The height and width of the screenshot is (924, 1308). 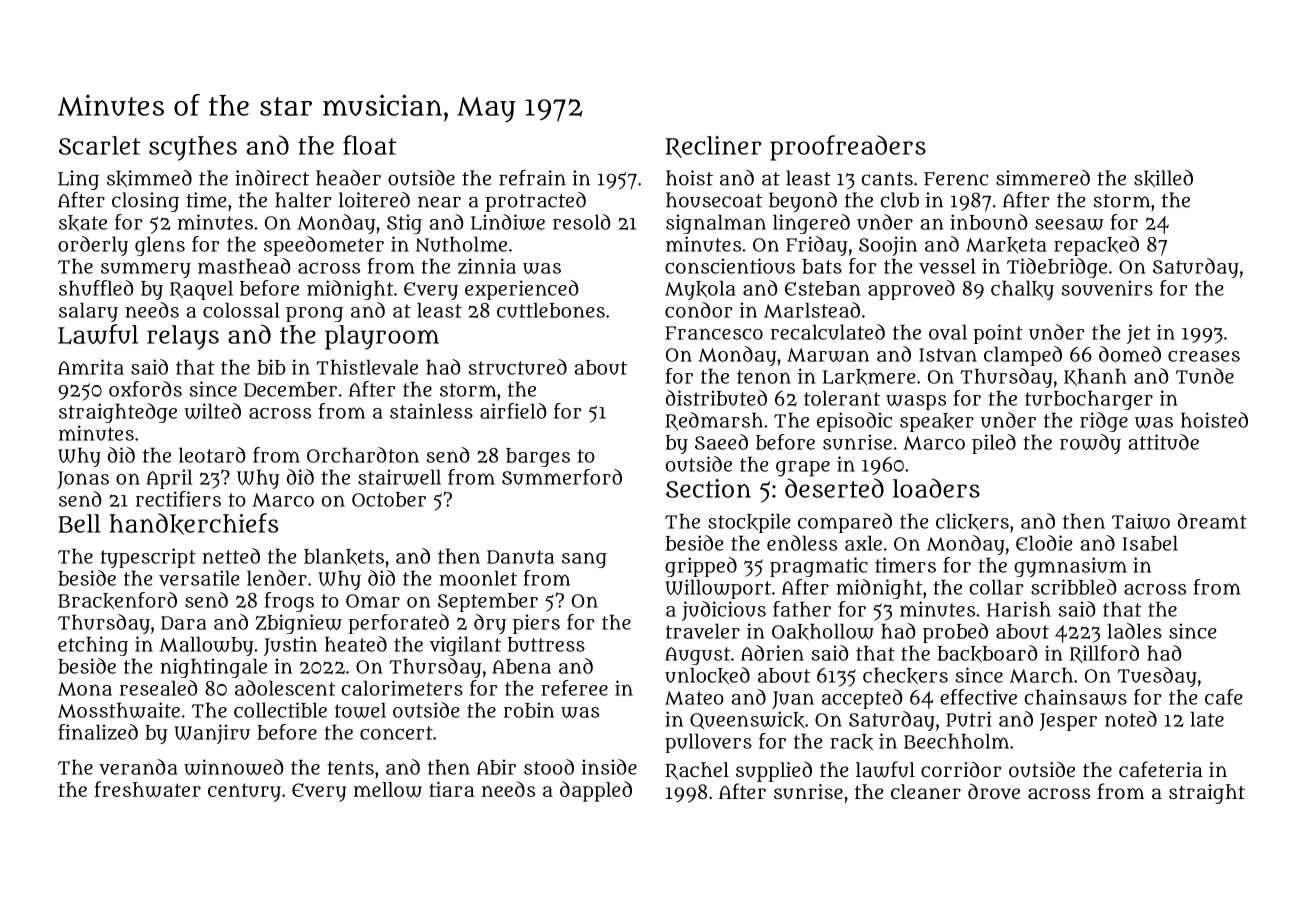 What do you see at coordinates (212, 411) in the screenshot?
I see `wilted` at bounding box center [212, 411].
